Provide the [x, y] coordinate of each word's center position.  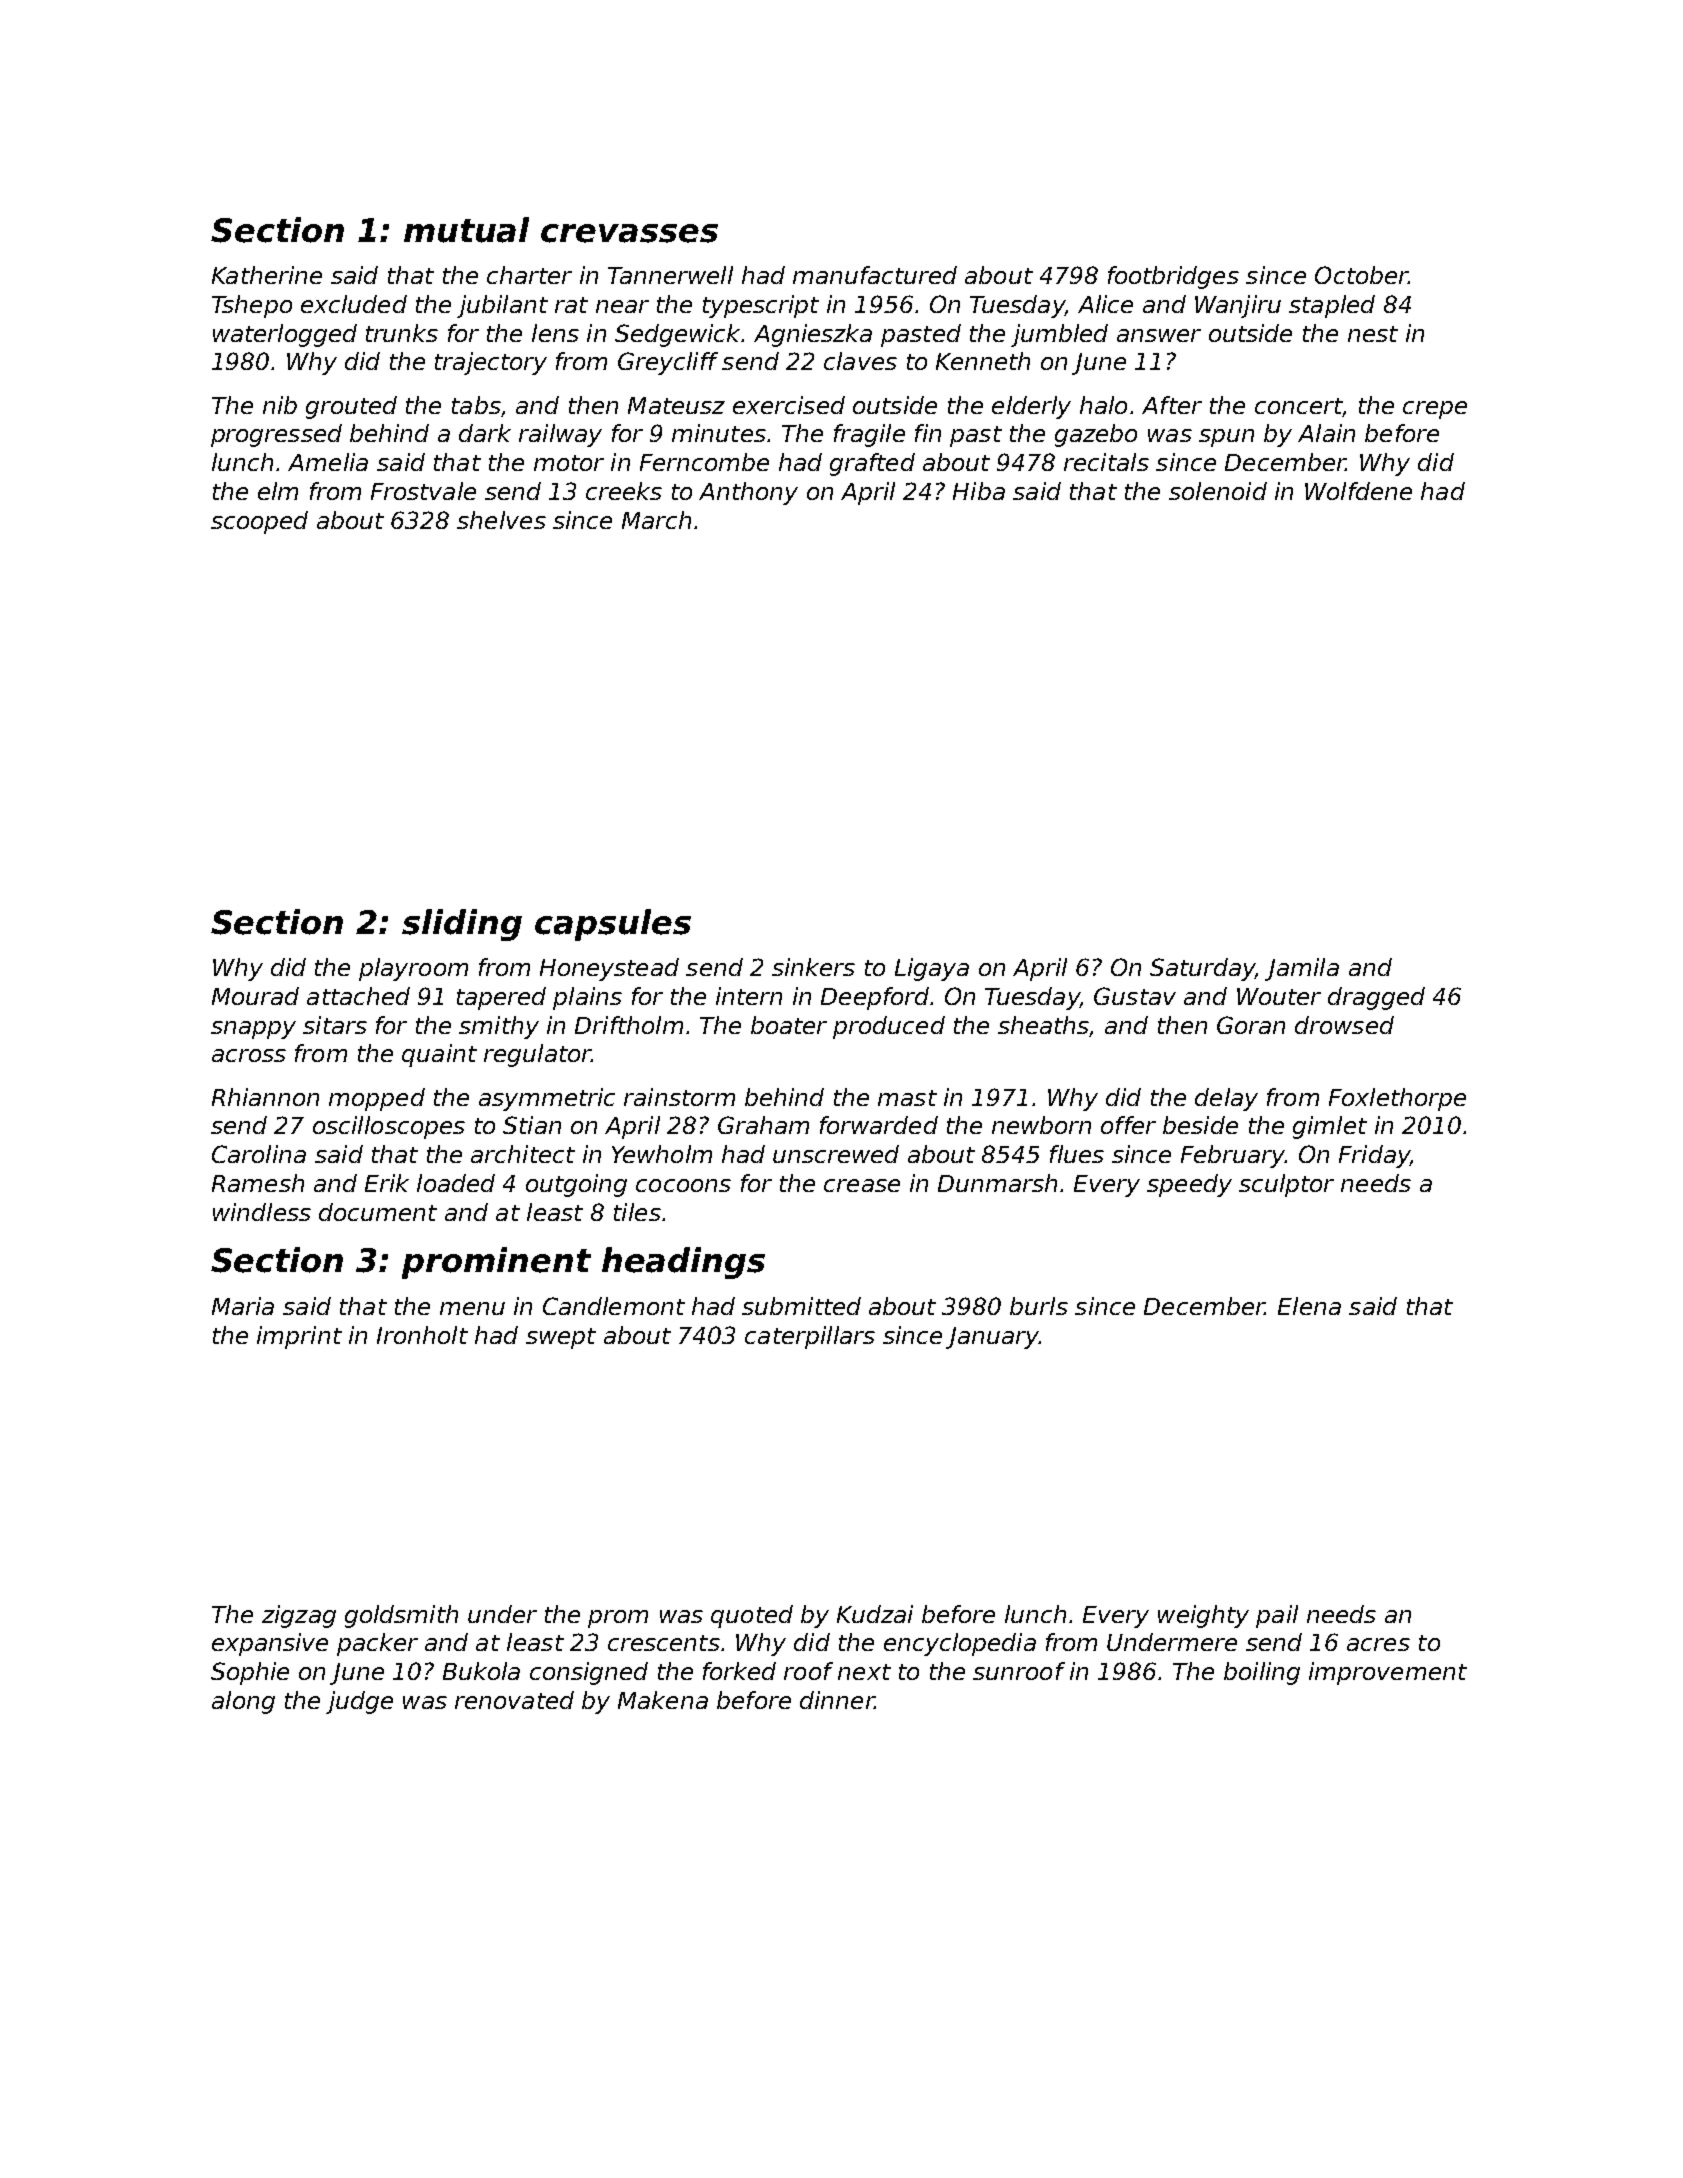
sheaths [1043, 1025]
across [249, 1055]
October [1361, 275]
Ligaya [932, 969]
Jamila [1302, 969]
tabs [476, 405]
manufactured [875, 275]
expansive [270, 1644]
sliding [462, 925]
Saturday [1202, 969]
